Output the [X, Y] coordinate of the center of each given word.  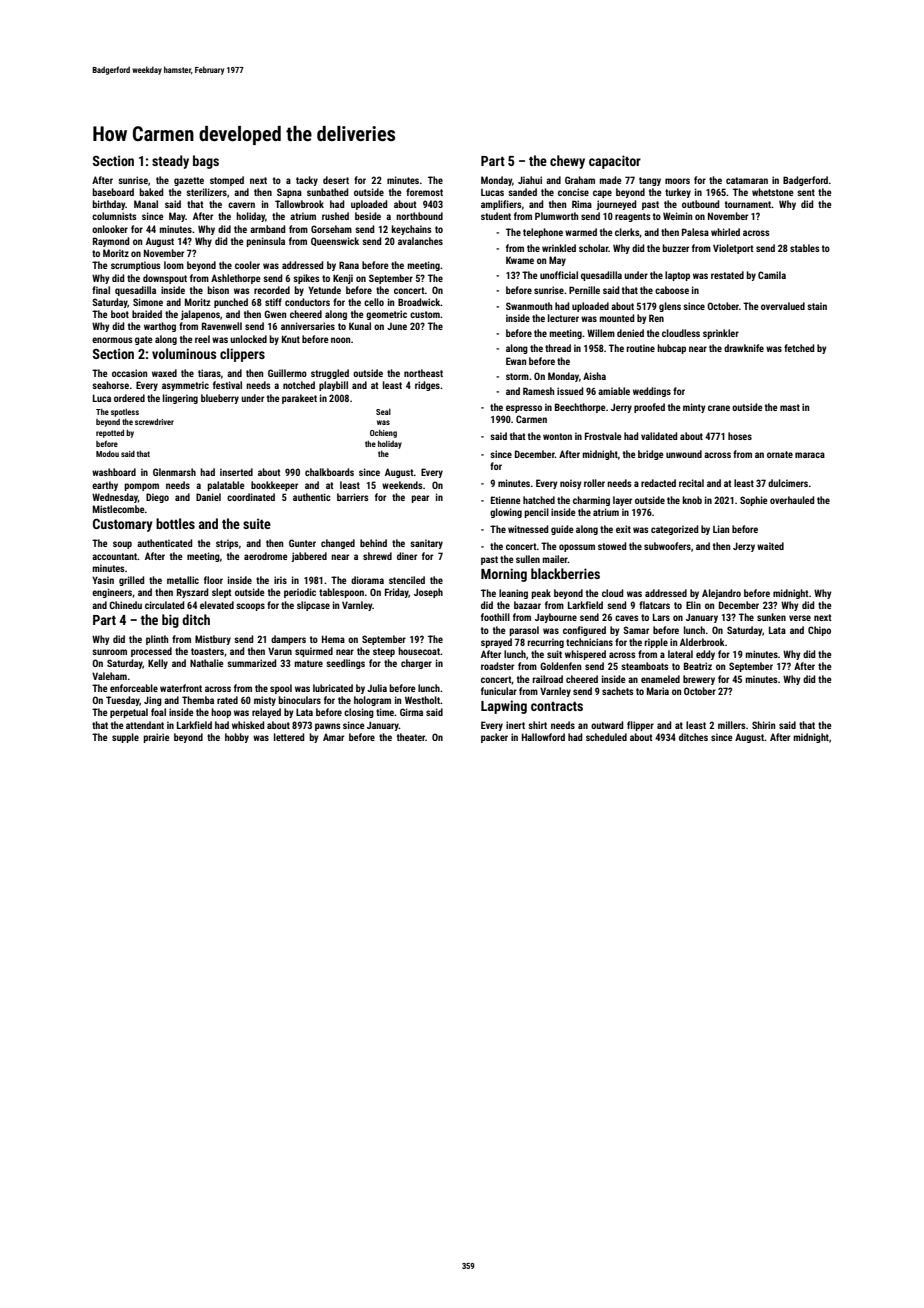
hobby [237, 738]
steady [170, 162]
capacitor [615, 162]
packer [494, 738]
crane [719, 408]
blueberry [220, 399]
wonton [557, 436]
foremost [424, 192]
